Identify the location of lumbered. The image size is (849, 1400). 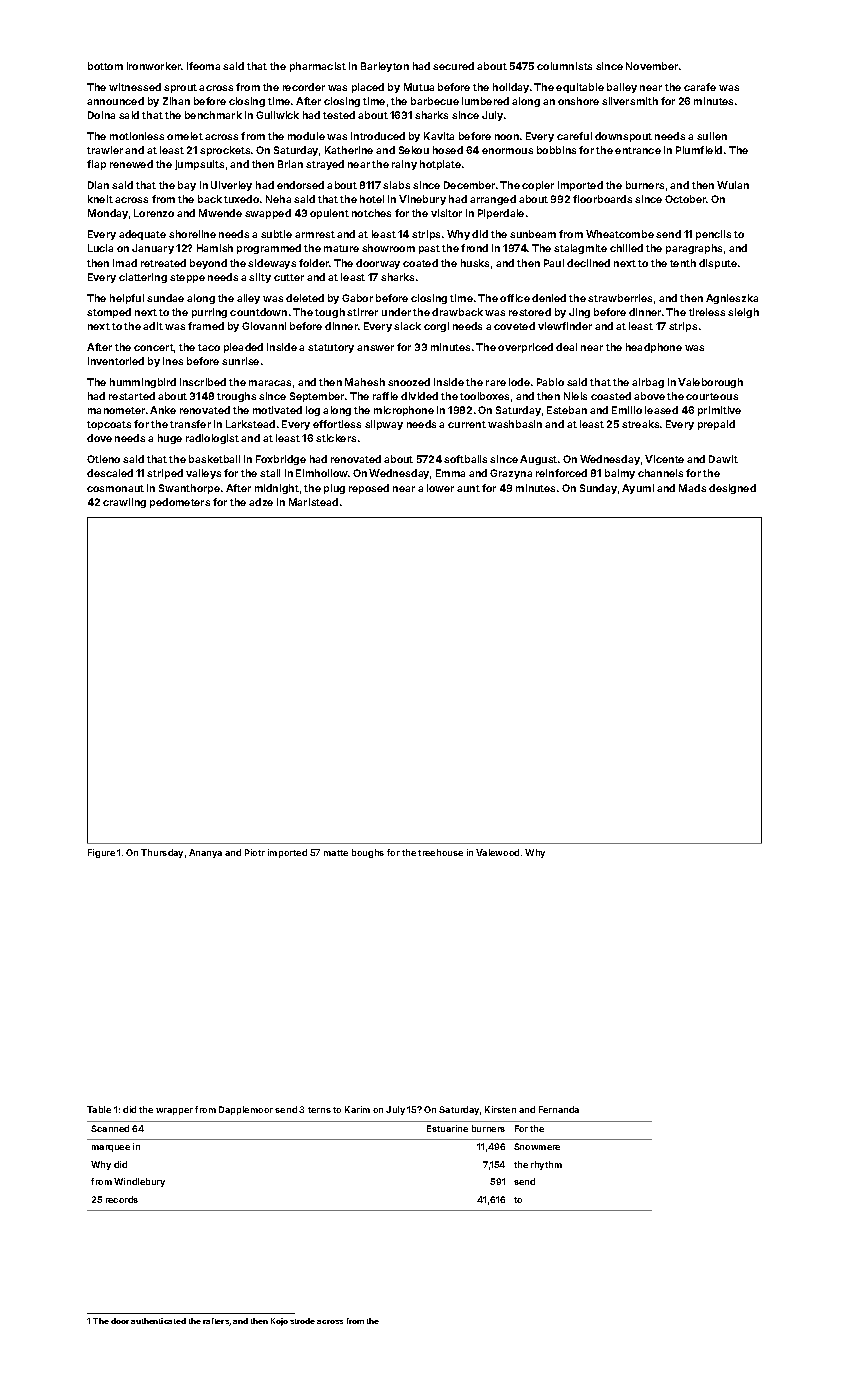
(485, 101).
